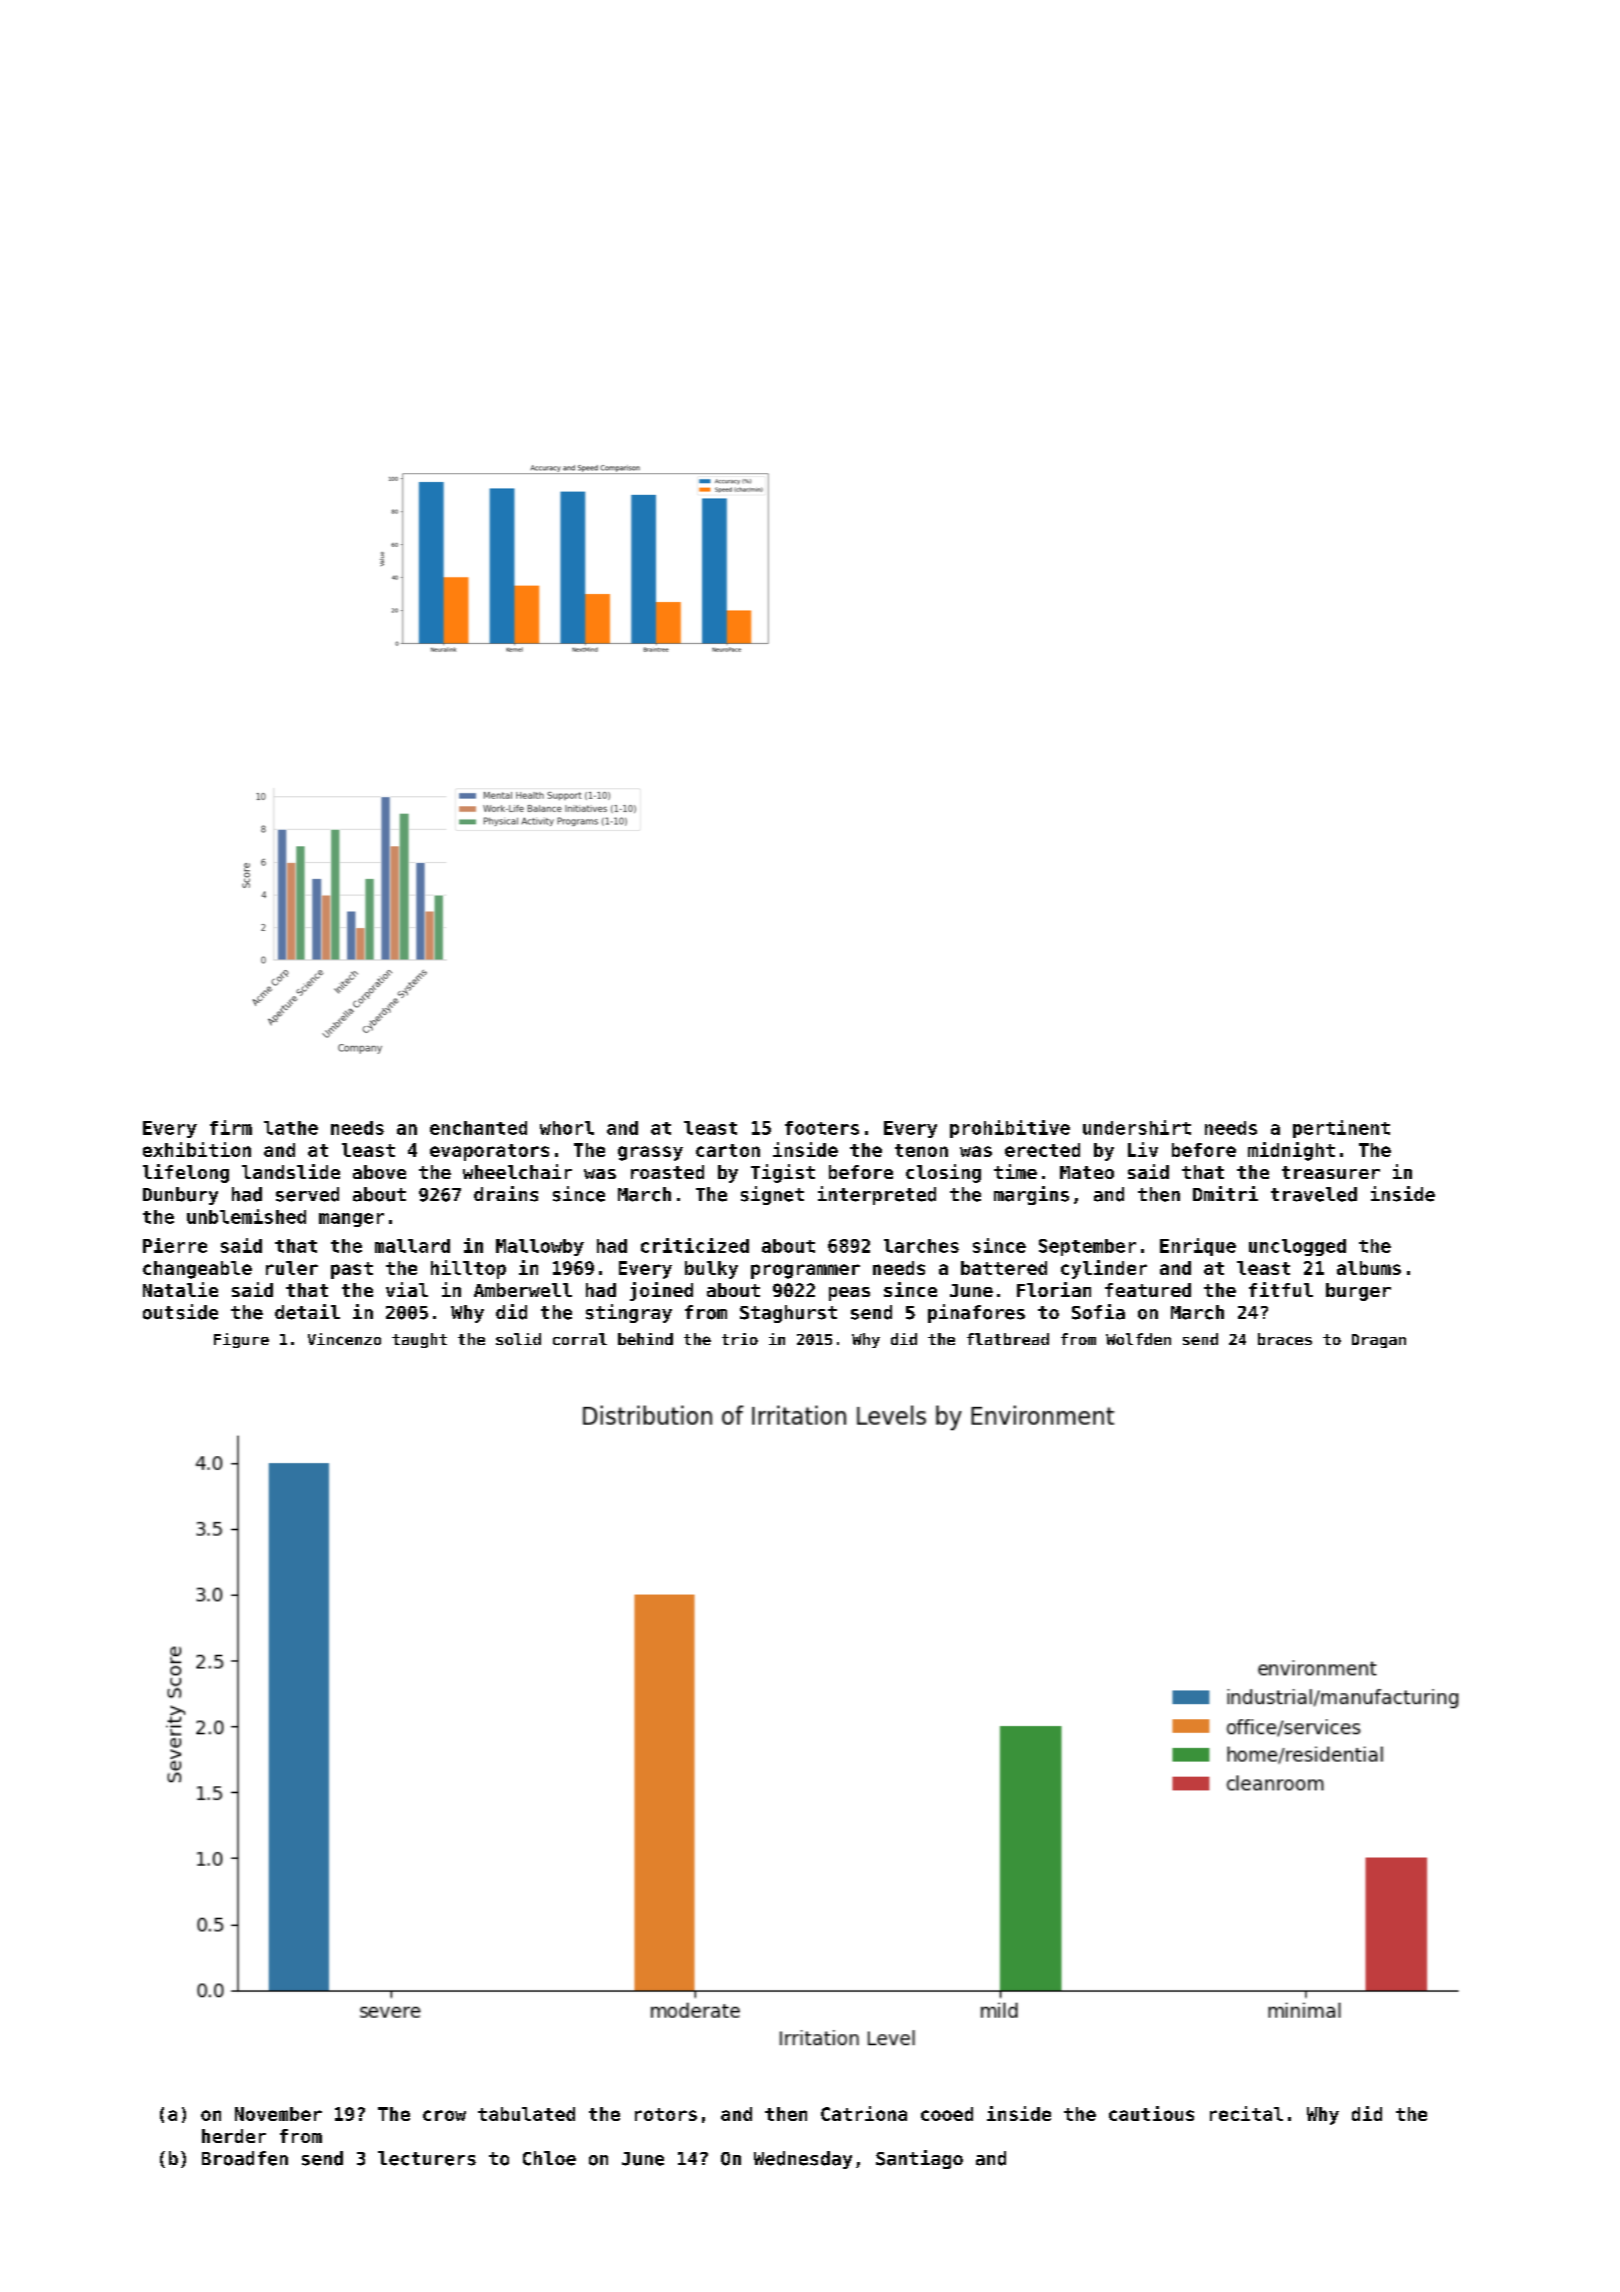 This document has height=2292, width=1620. What do you see at coordinates (1138, 1339) in the document?
I see `Wolfden` at bounding box center [1138, 1339].
